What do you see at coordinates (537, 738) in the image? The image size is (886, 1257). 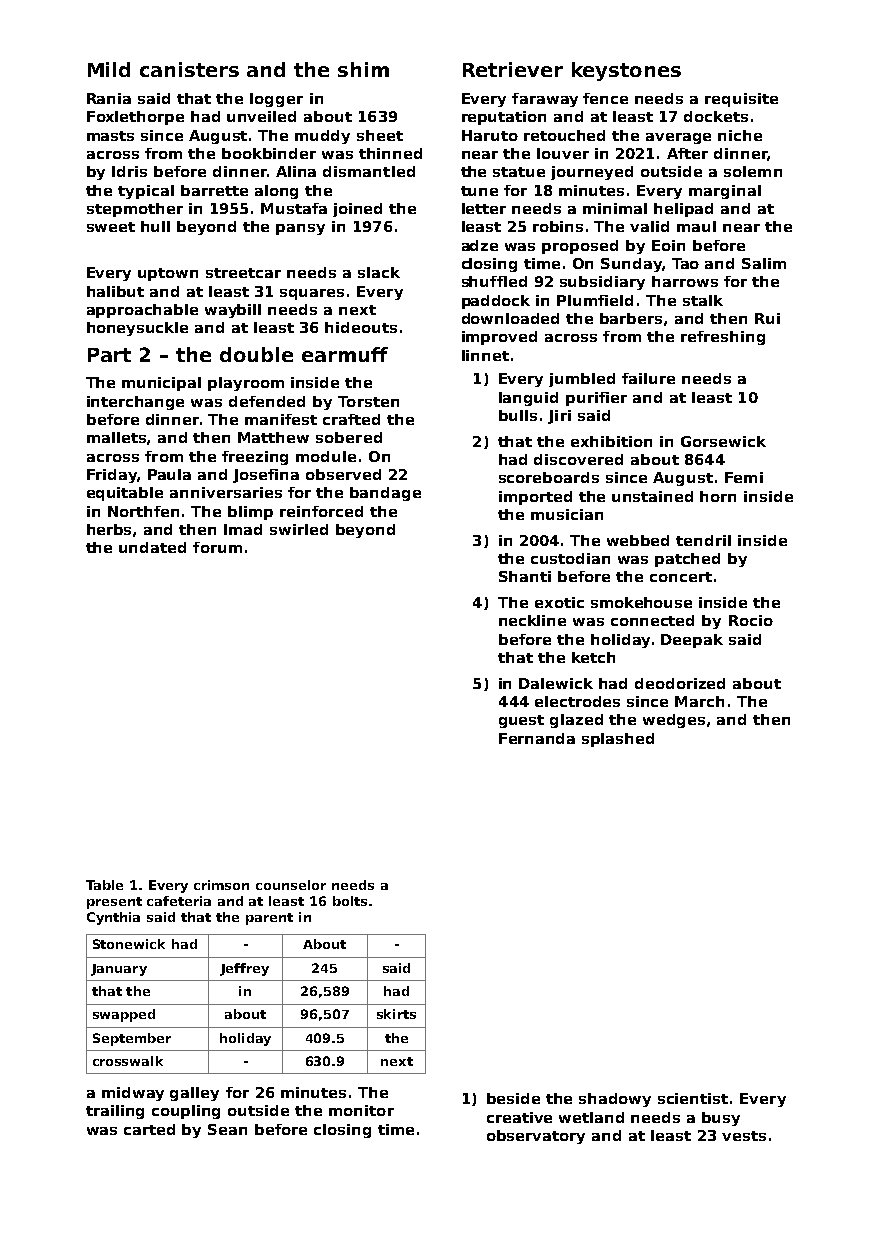 I see `Fernanda` at bounding box center [537, 738].
